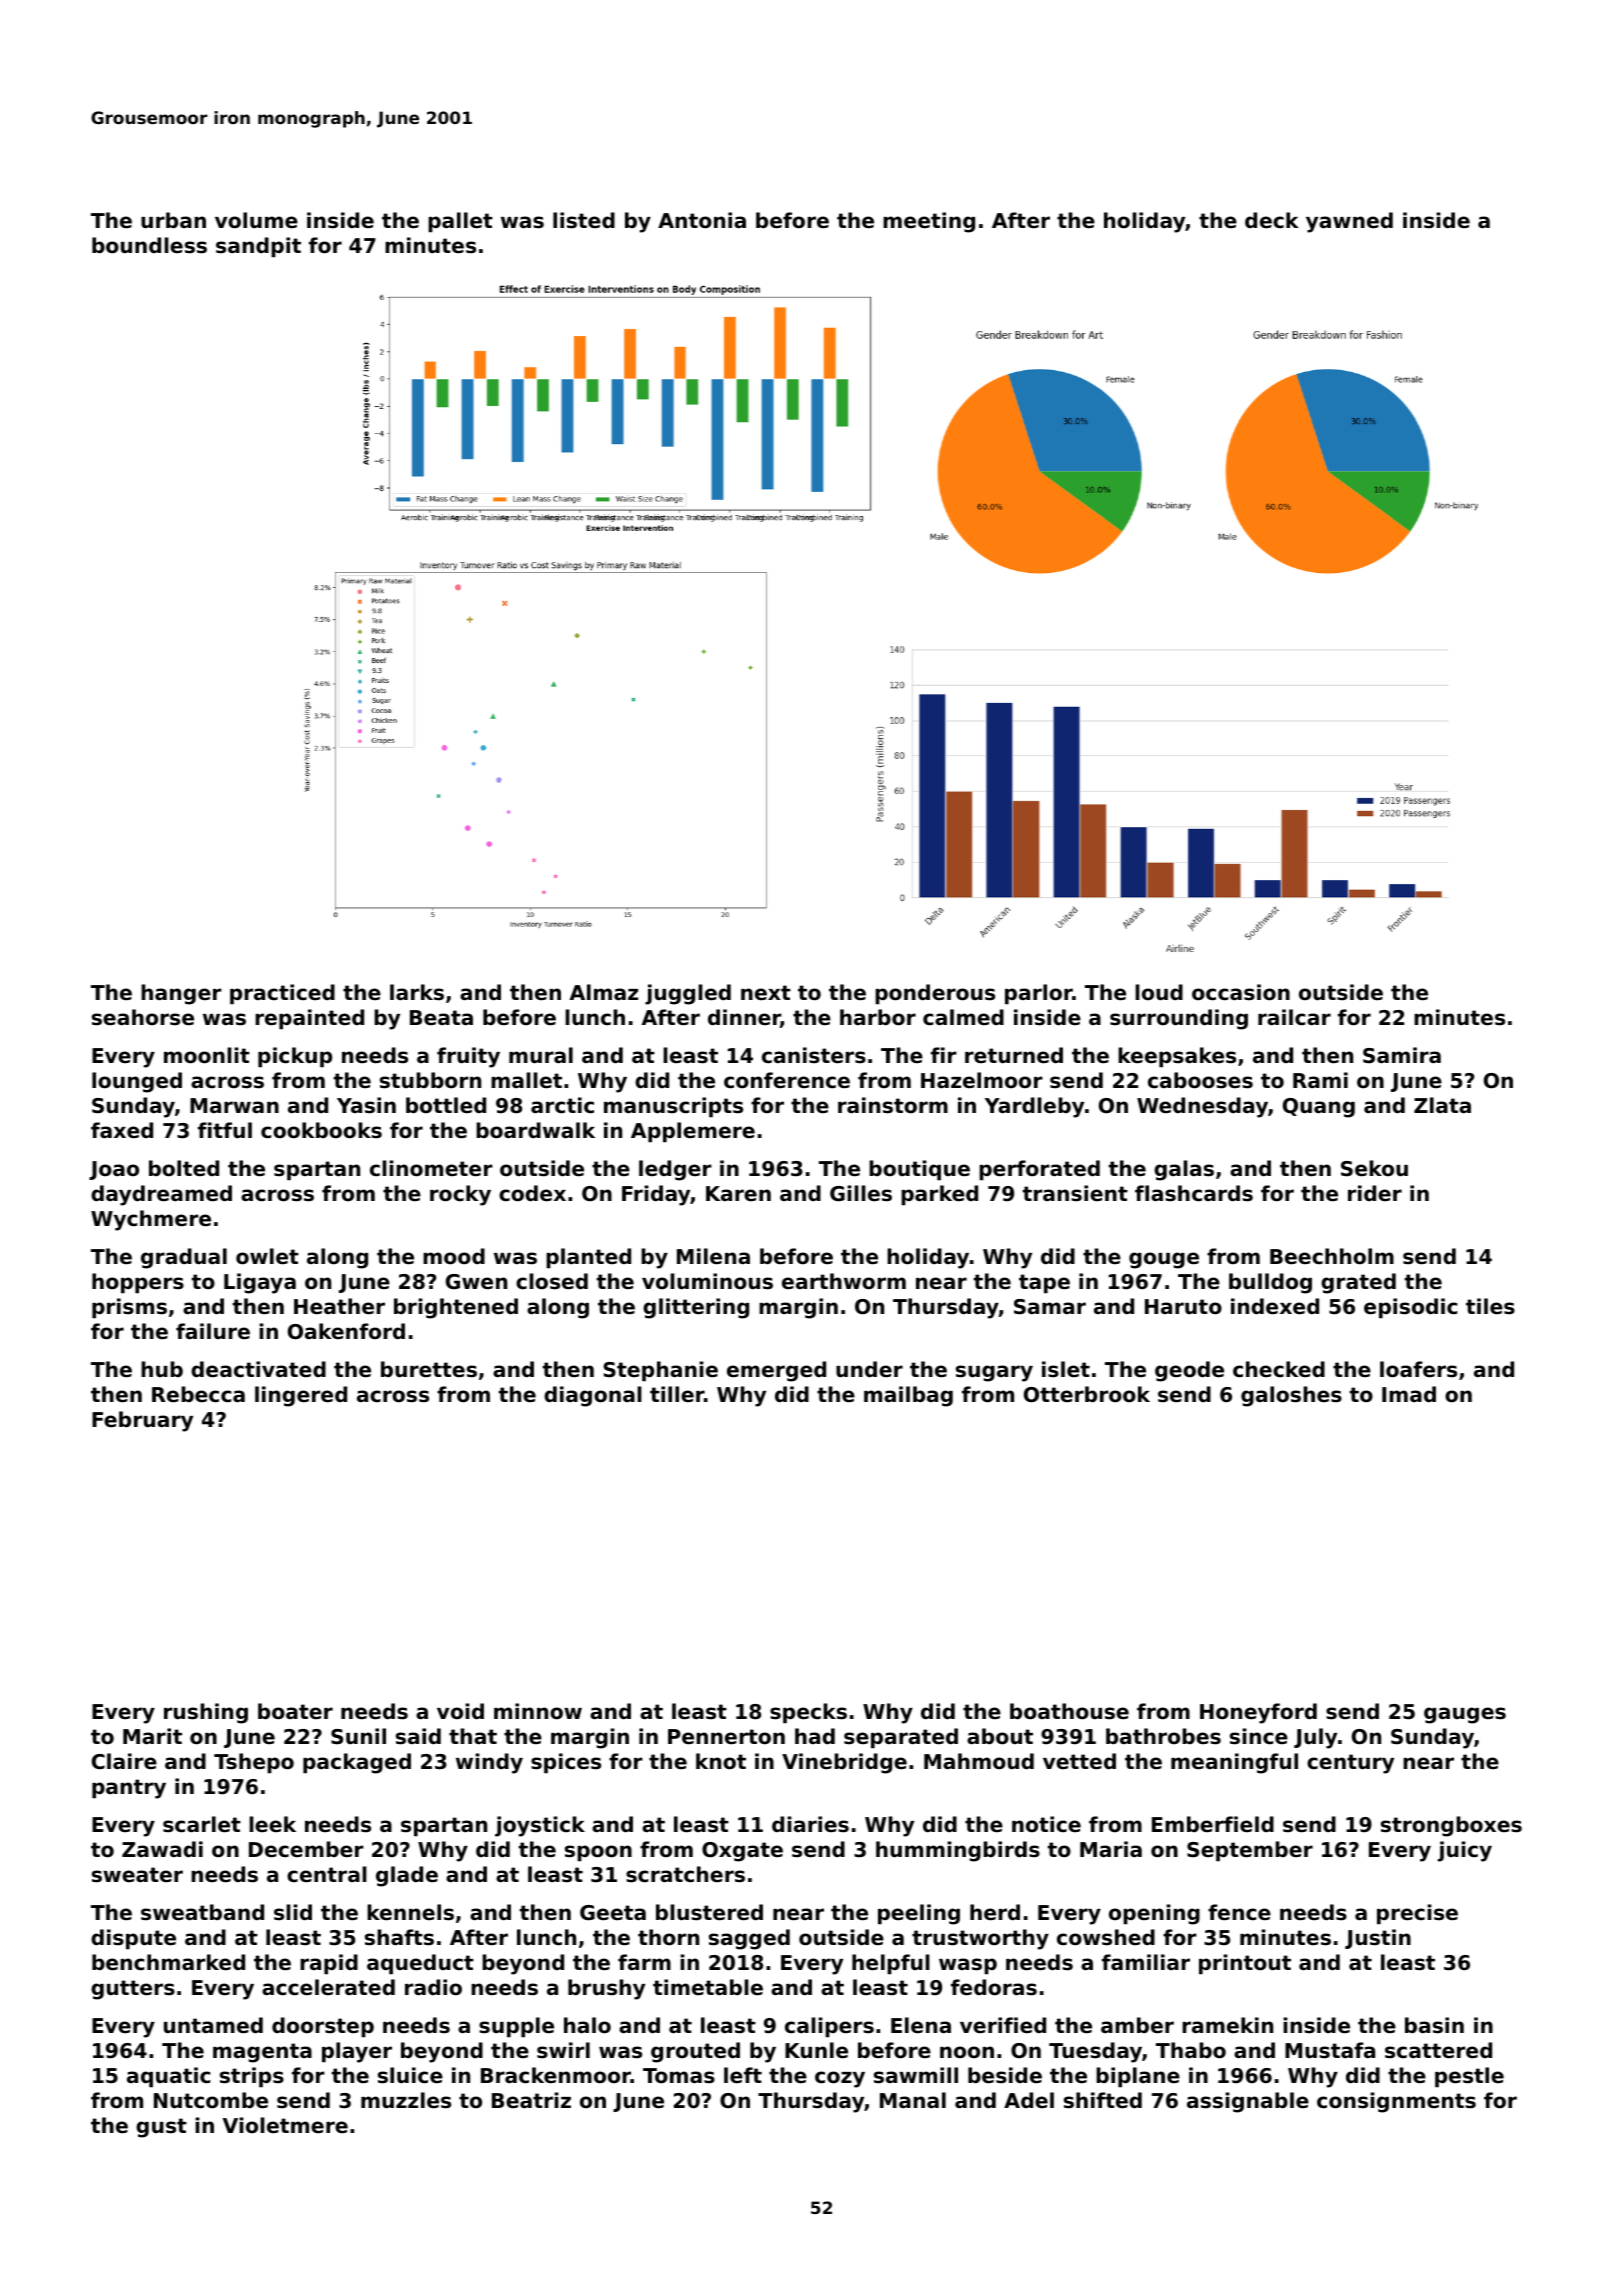  I want to click on bottled, so click(446, 1105).
